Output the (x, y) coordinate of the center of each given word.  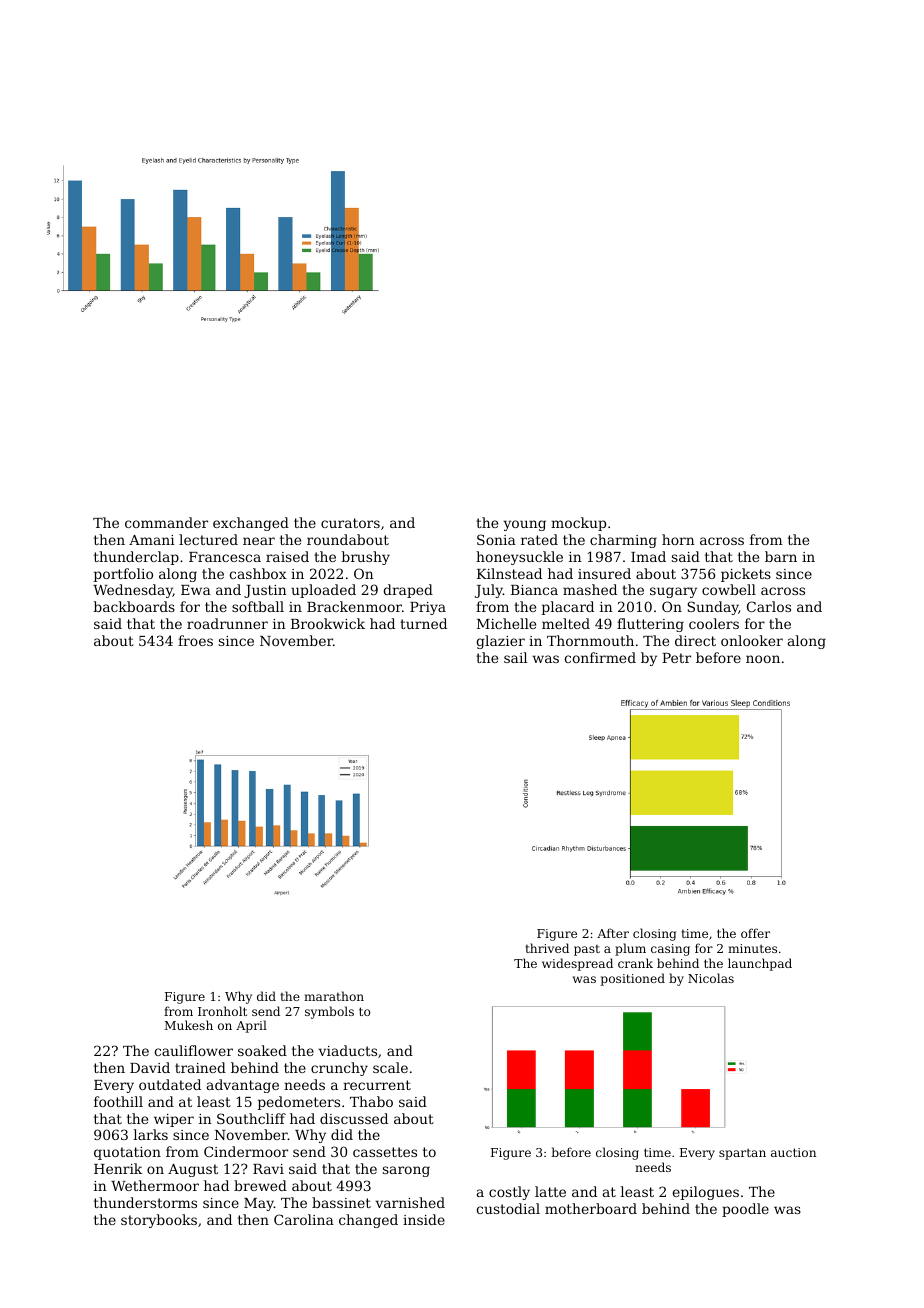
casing (670, 950)
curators (350, 523)
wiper (174, 1120)
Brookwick (328, 623)
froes (195, 640)
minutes (752, 948)
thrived (547, 948)
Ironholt (222, 1011)
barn (781, 556)
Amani (152, 540)
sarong (406, 1171)
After (613, 933)
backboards (134, 606)
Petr (676, 658)
